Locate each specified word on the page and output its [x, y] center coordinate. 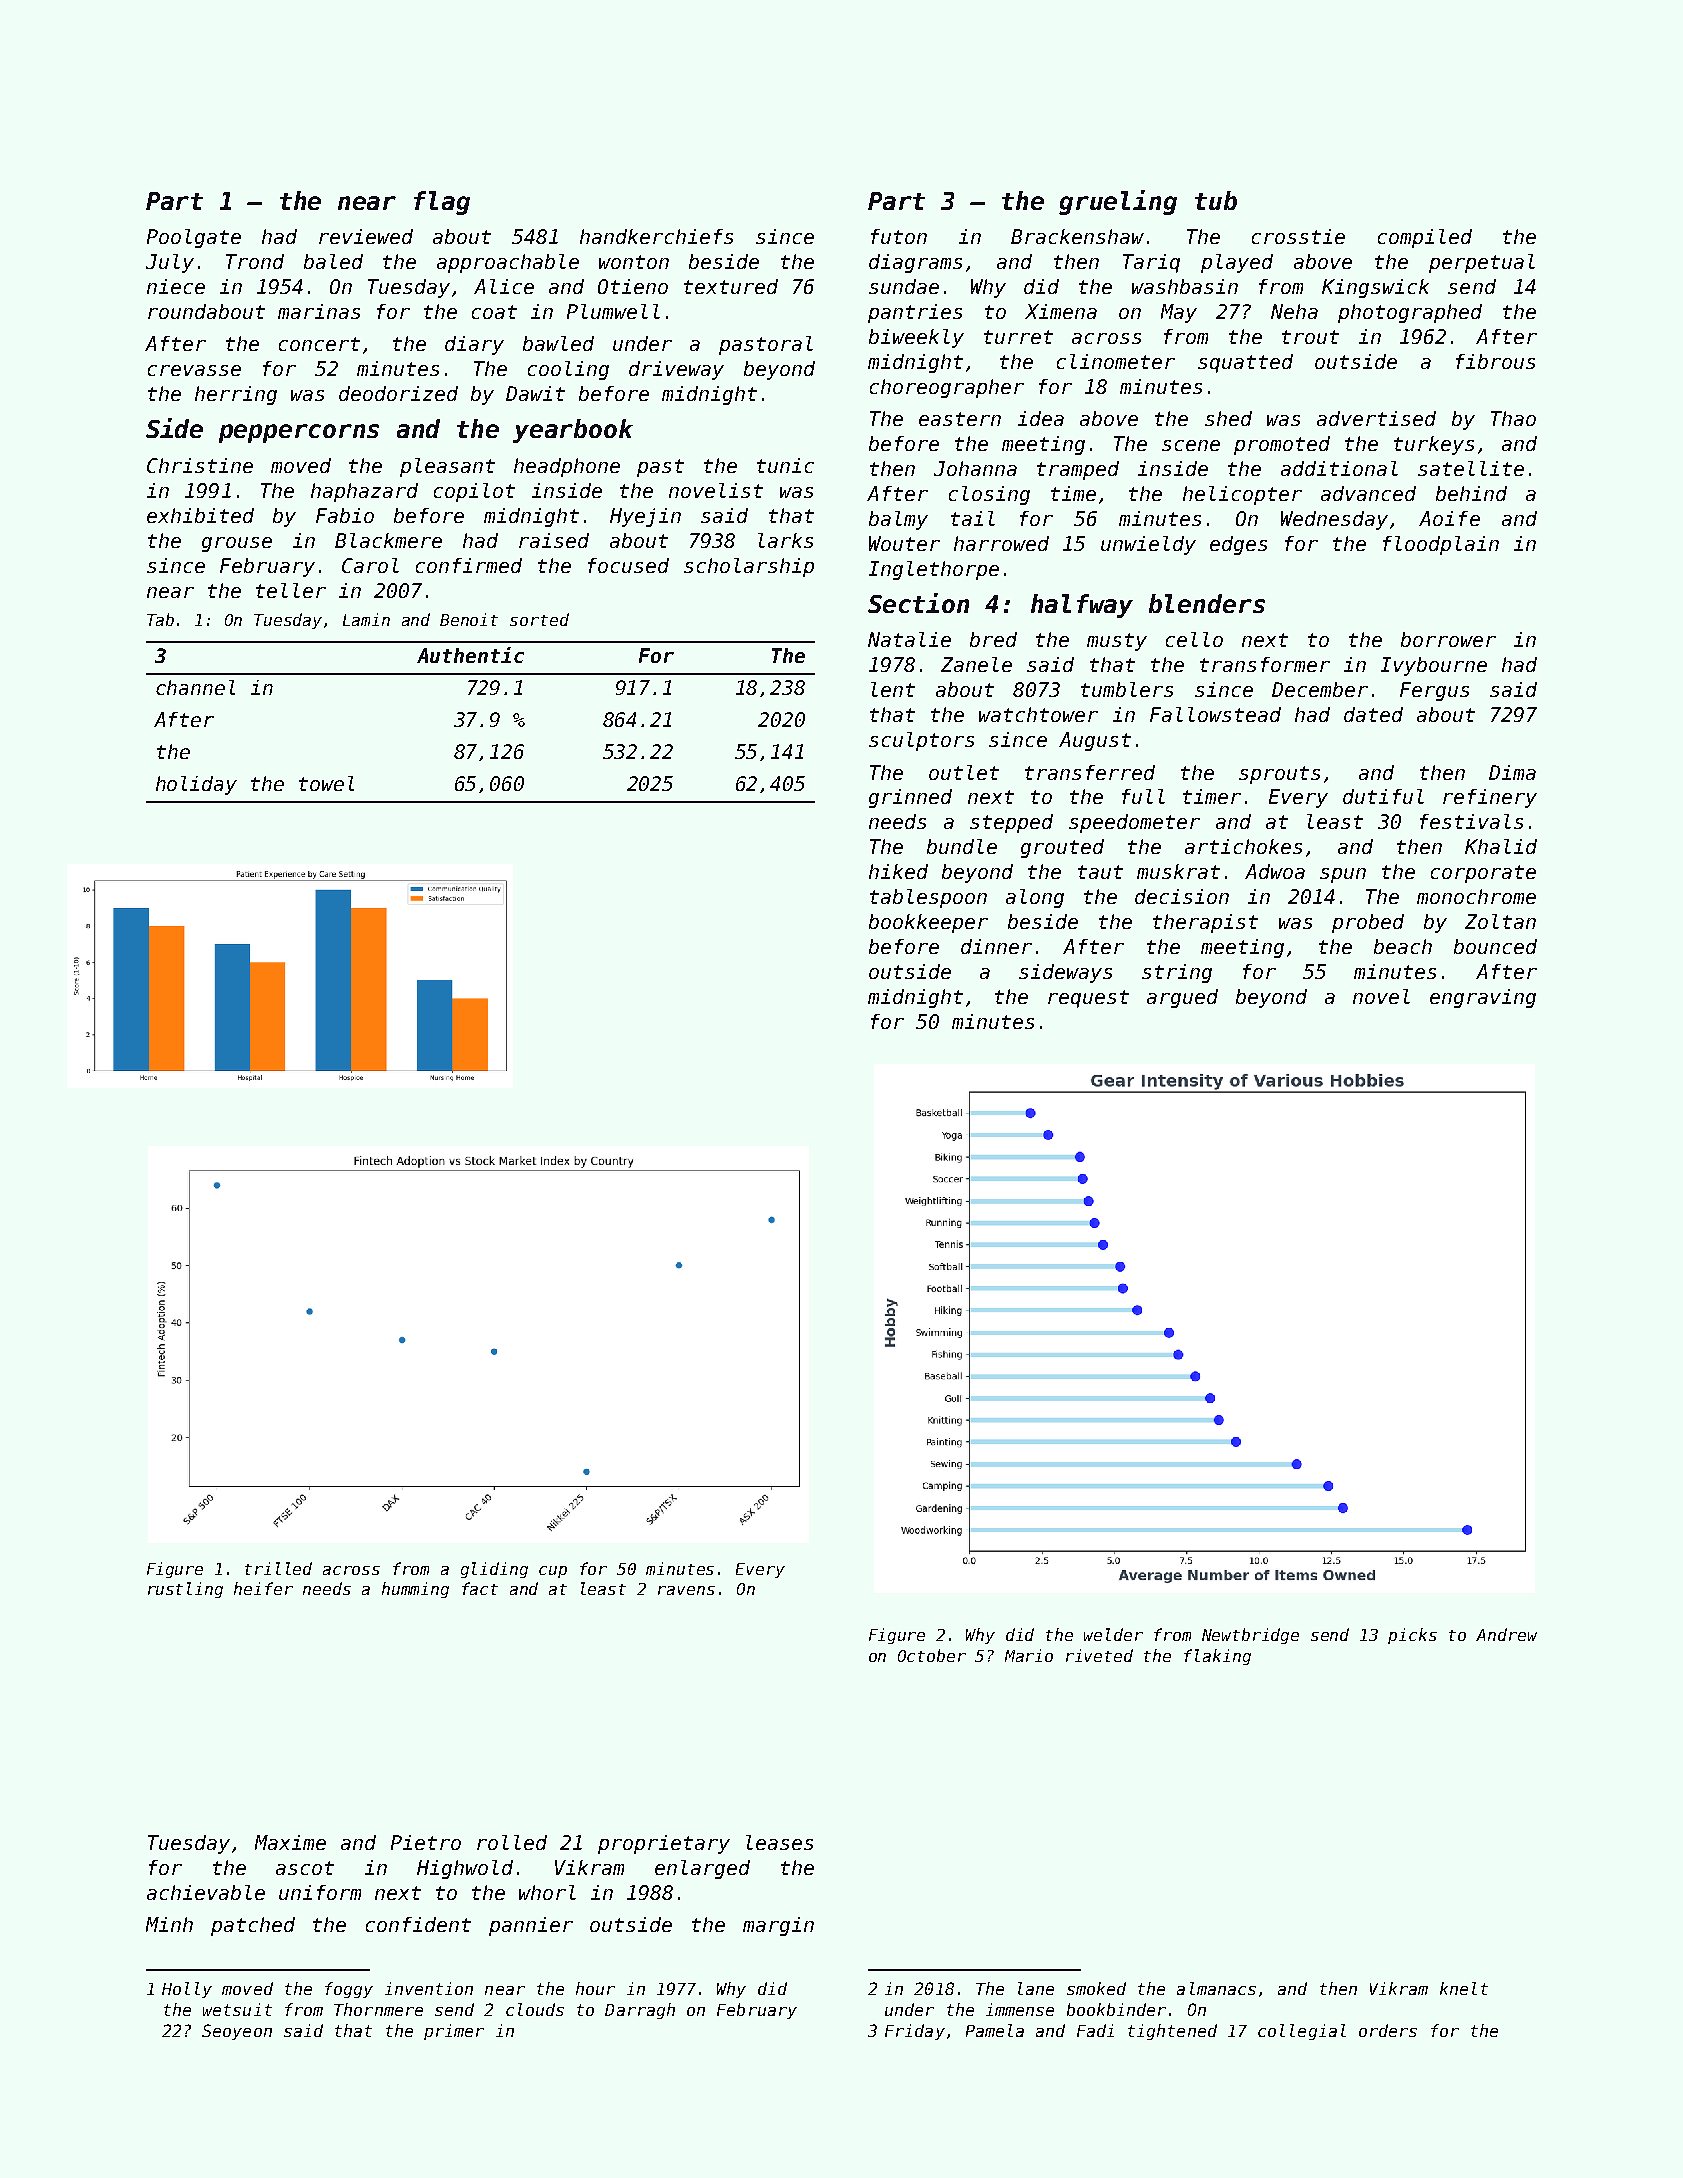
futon [899, 236]
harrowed [1001, 543]
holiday [196, 785]
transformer [1265, 664]
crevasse [194, 370]
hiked [898, 871]
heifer [263, 1588]
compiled [1425, 238]
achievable [206, 1892]
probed [1368, 923]
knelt [1464, 1988]
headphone [567, 467]
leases [779, 1842]
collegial [1302, 2032]
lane [1036, 1988]
